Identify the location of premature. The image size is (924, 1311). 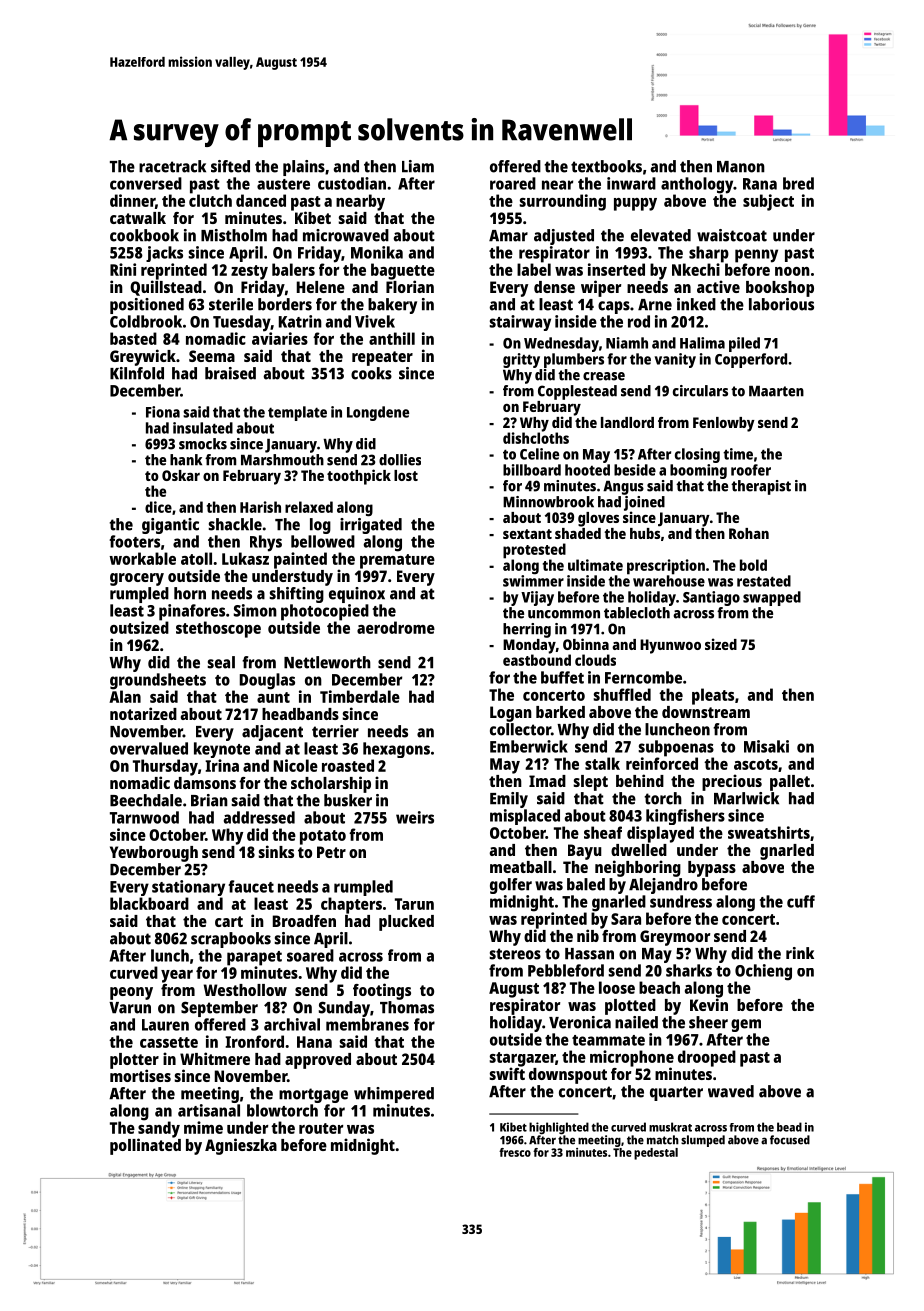
(397, 561).
